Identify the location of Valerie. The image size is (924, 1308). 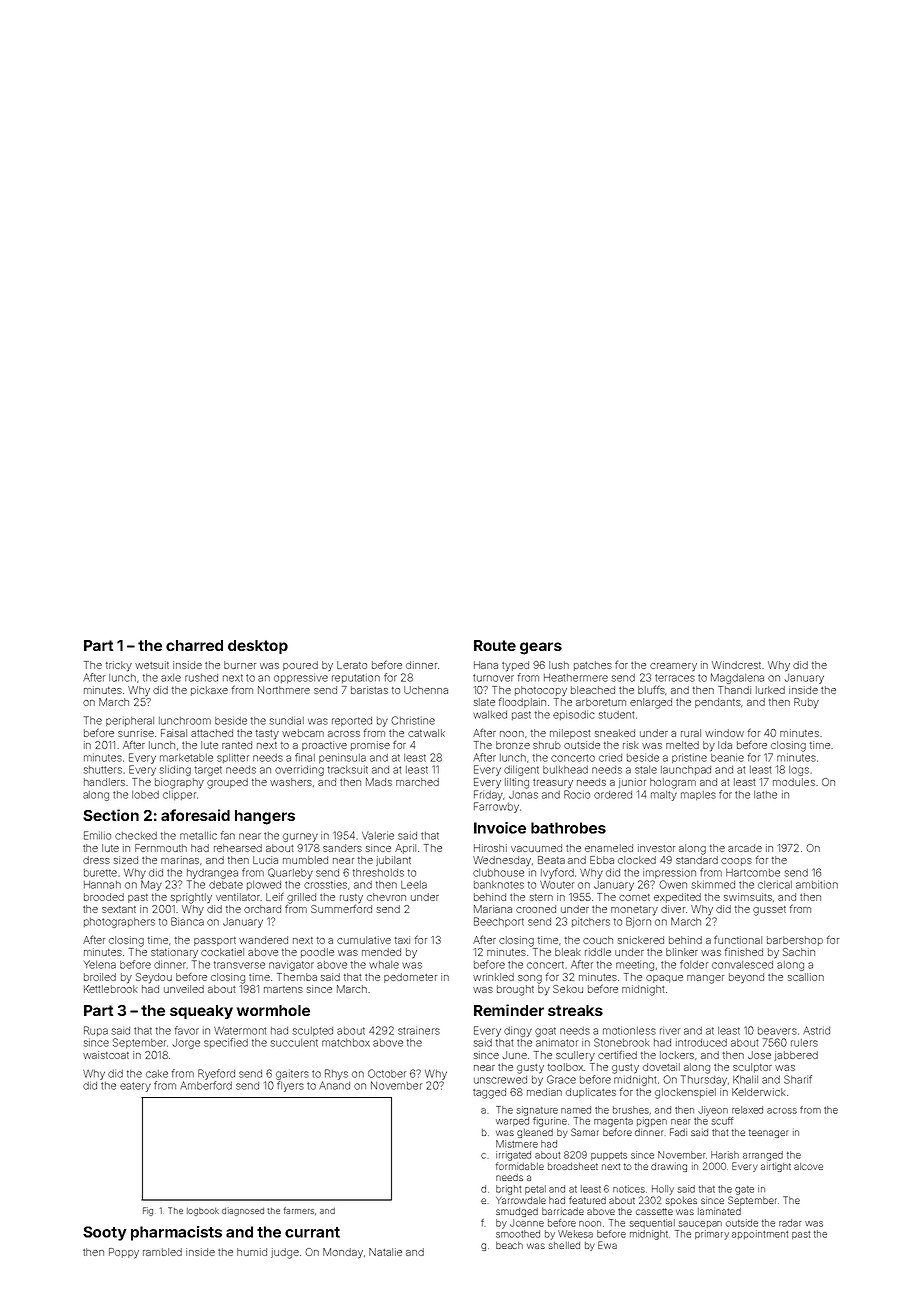
(378, 835).
